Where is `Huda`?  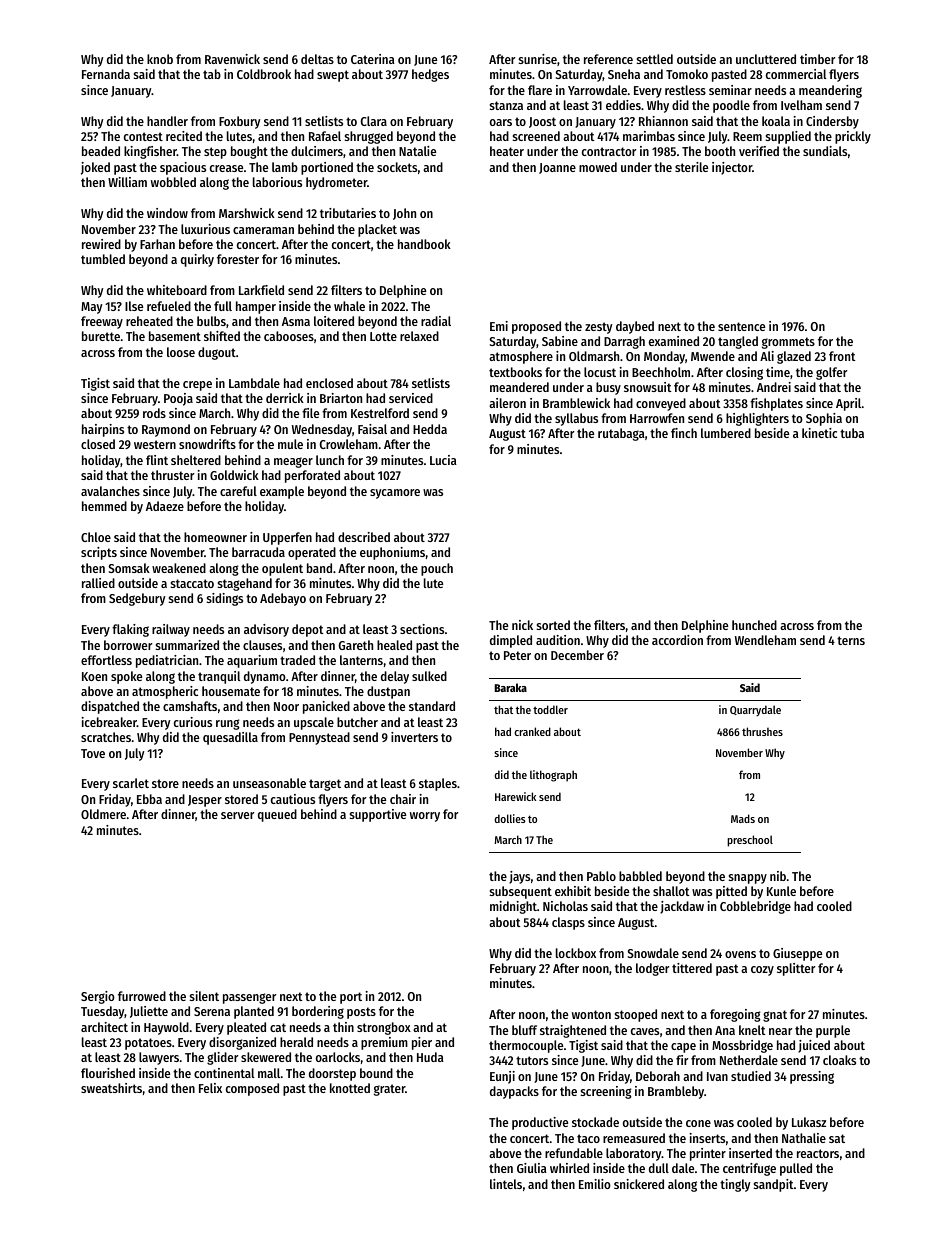 Huda is located at coordinates (430, 1057).
